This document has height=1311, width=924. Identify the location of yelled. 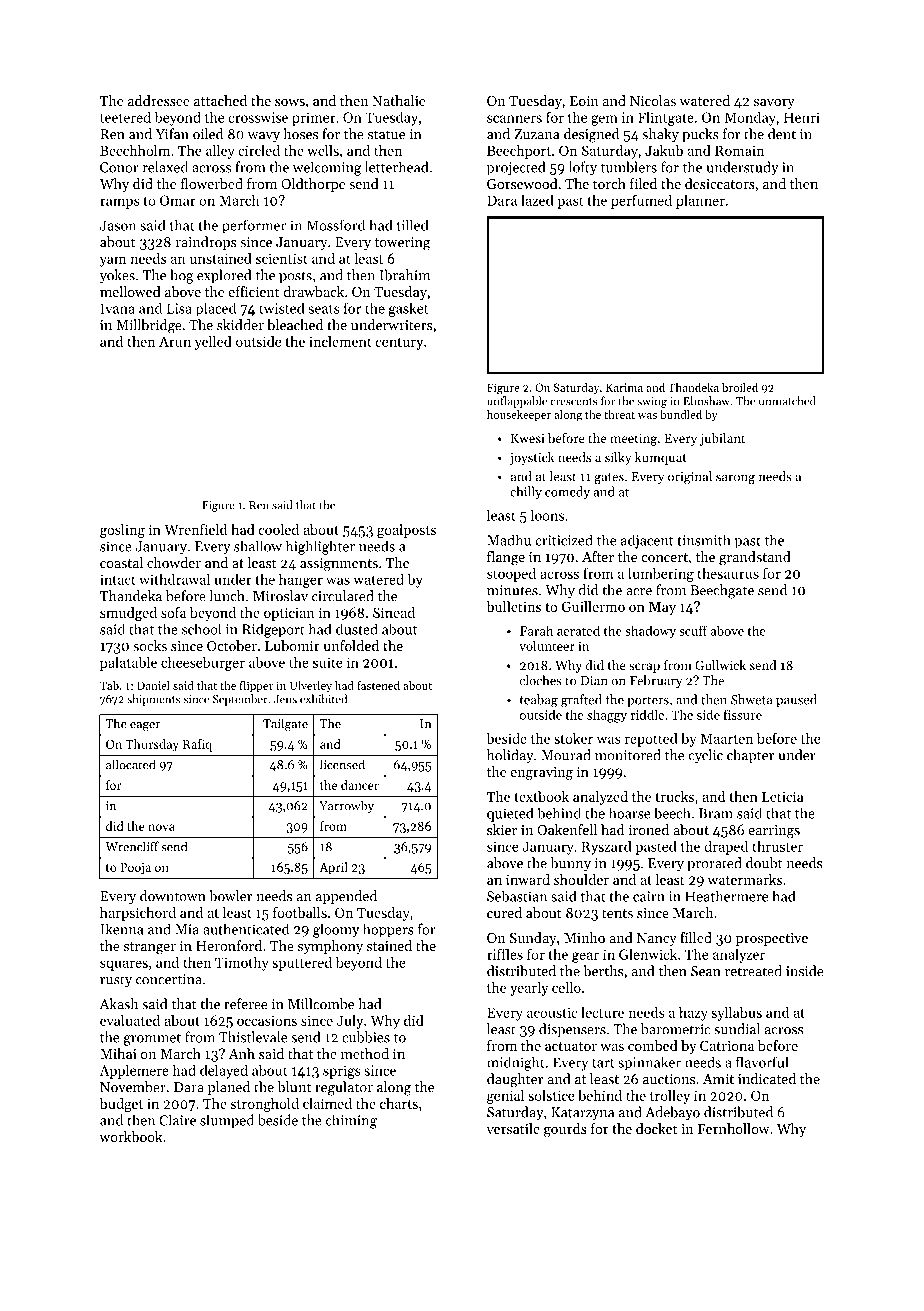
(213, 343).
